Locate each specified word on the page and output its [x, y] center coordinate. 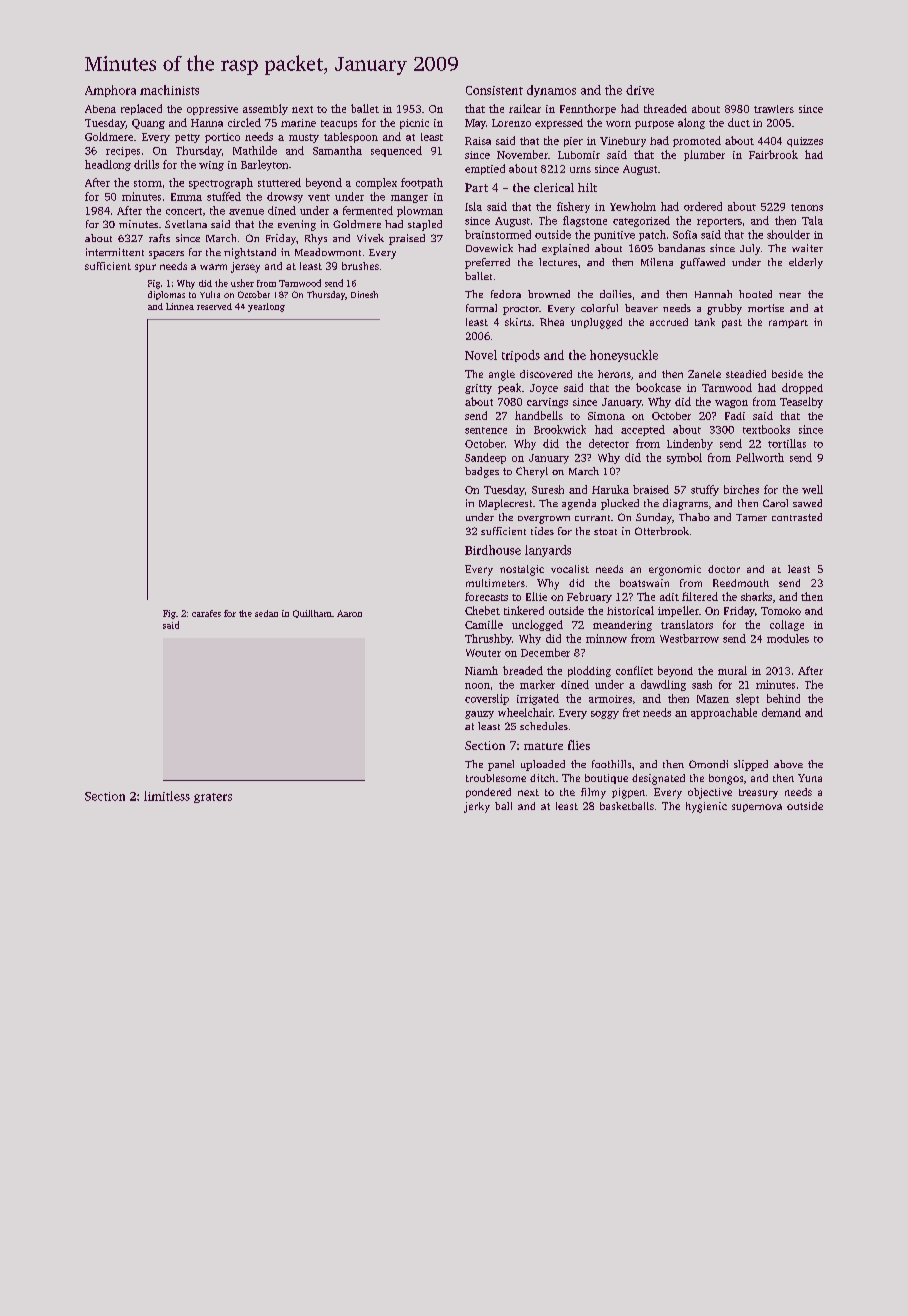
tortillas [787, 443]
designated [658, 779]
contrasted [797, 517]
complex [376, 183]
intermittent [115, 252]
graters [213, 798]
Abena [100, 109]
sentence [486, 430]
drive [640, 90]
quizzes [805, 142]
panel [501, 765]
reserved [214, 306]
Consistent [494, 90]
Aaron [349, 613]
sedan [266, 613]
